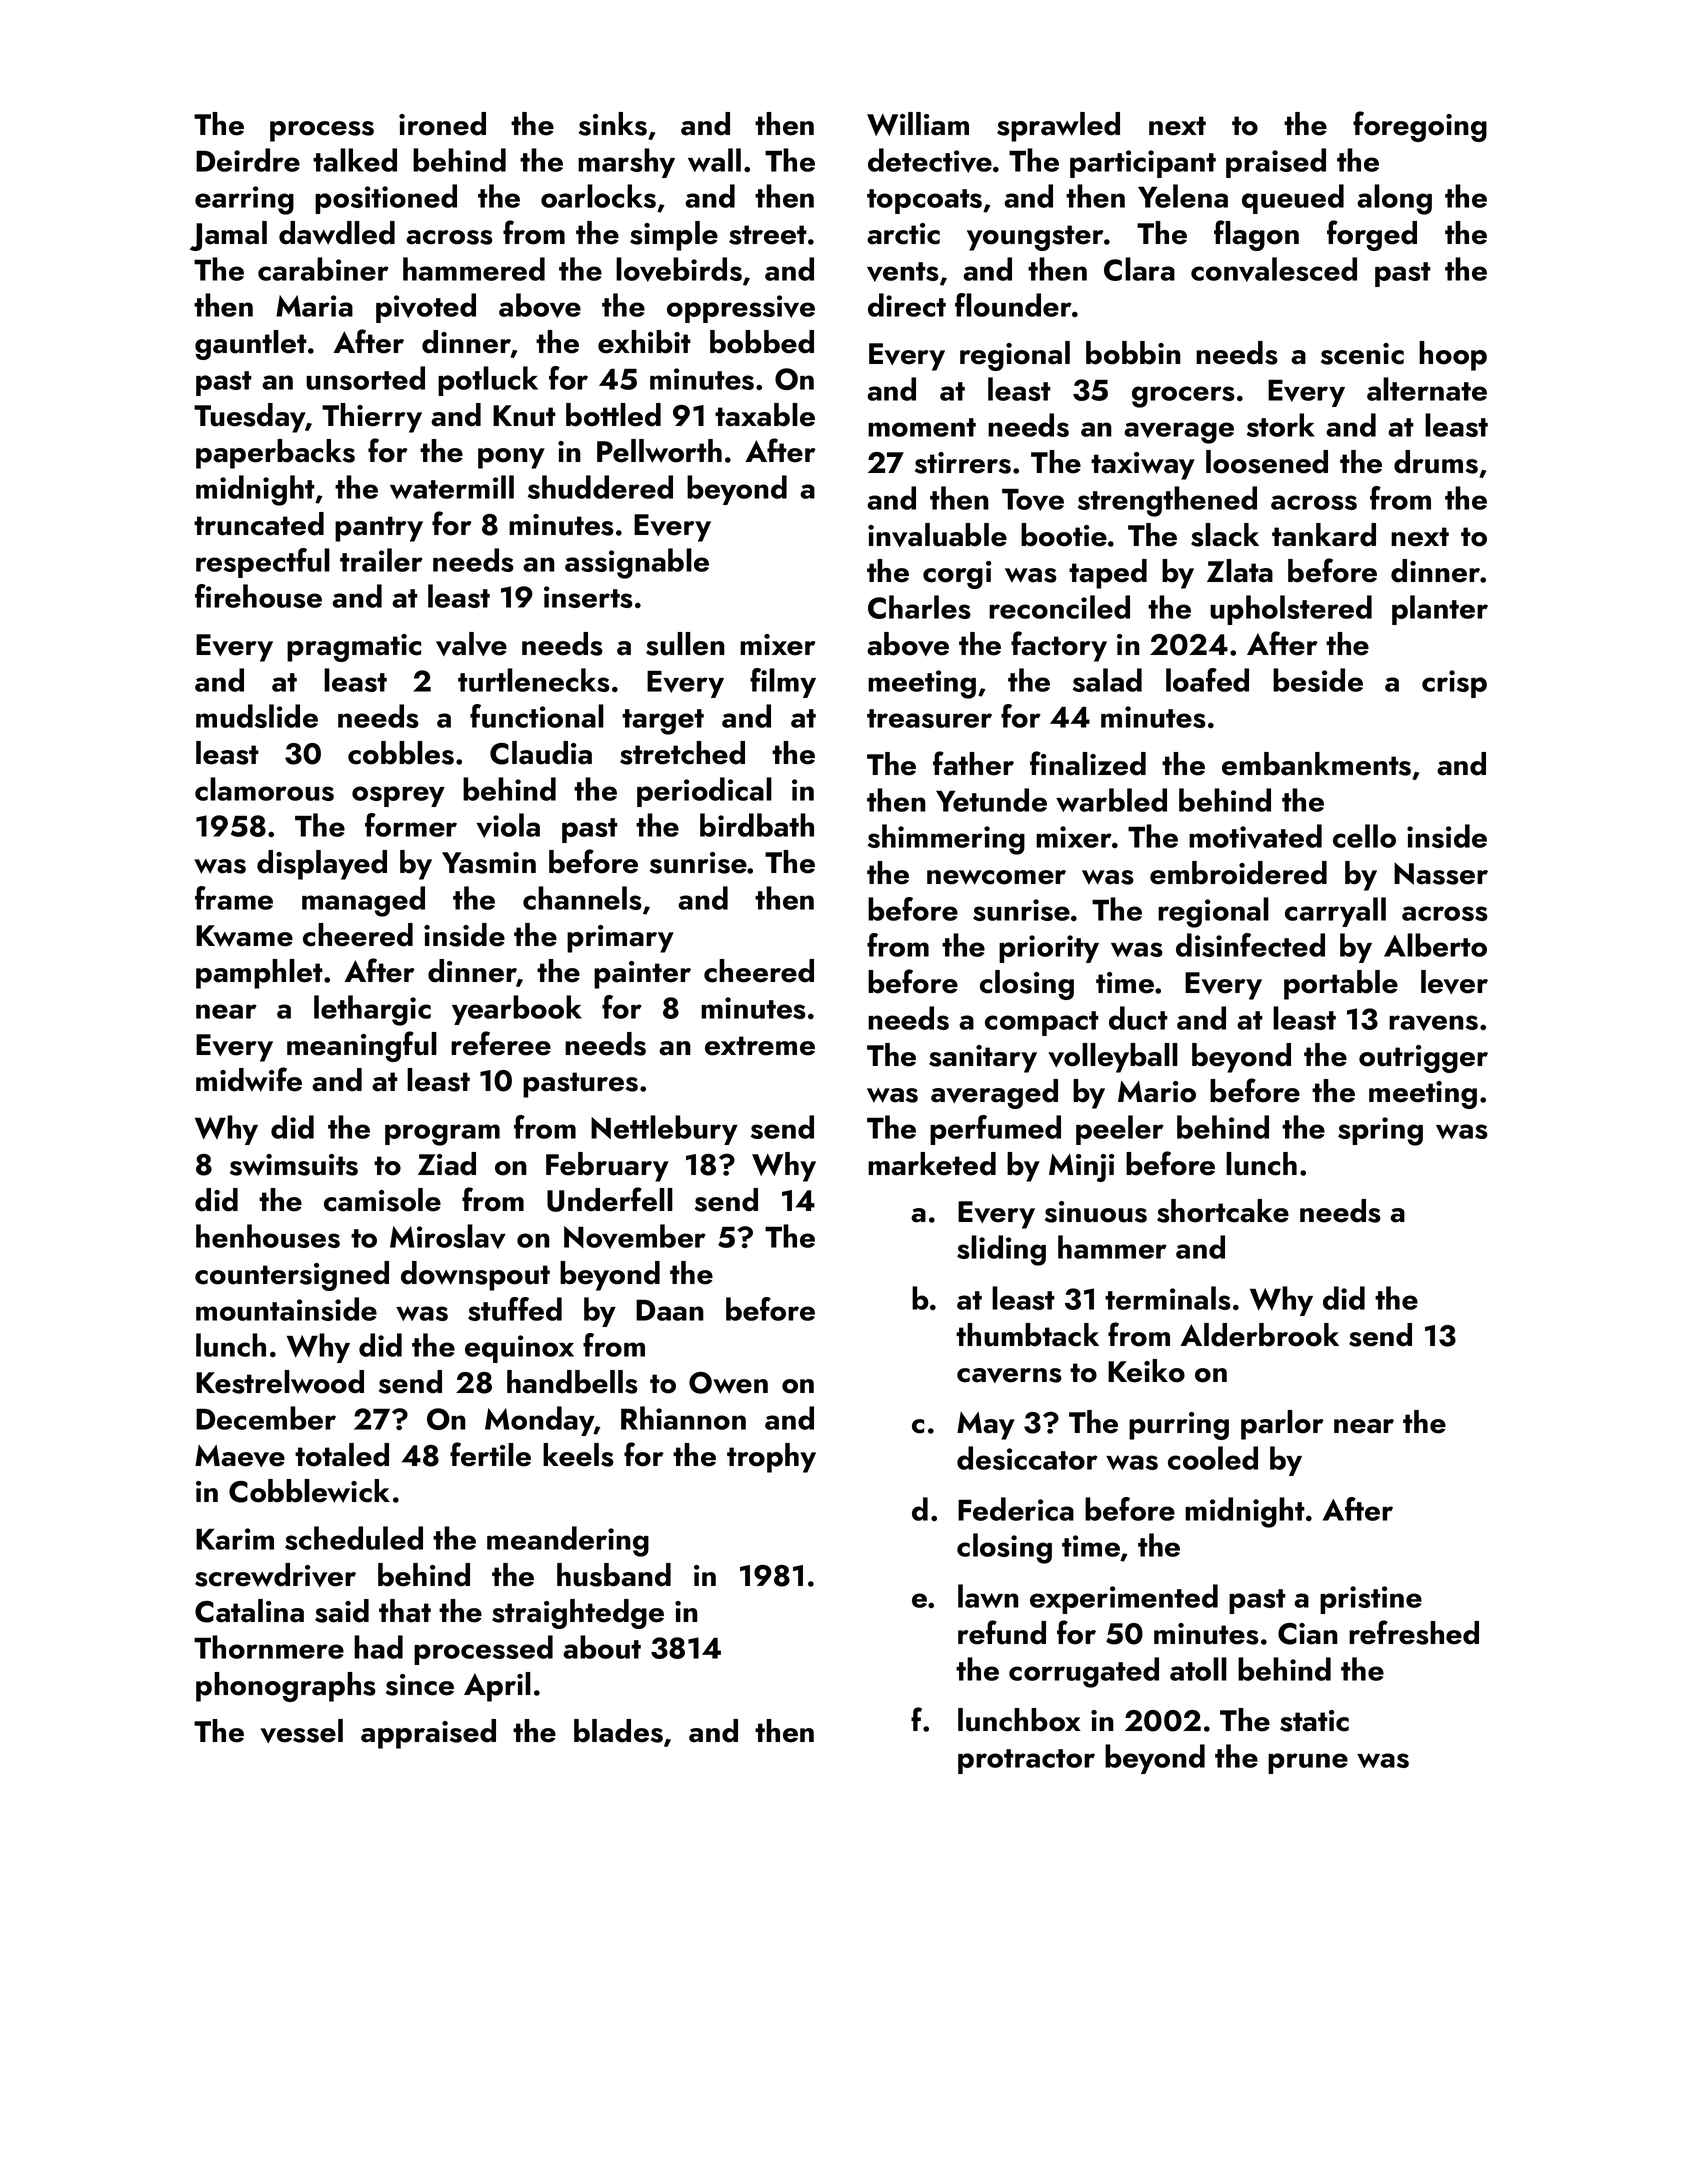 This screenshot has width=1683, height=2178. Describe the element at coordinates (541, 753) in the screenshot. I see `Claudia` at that location.
